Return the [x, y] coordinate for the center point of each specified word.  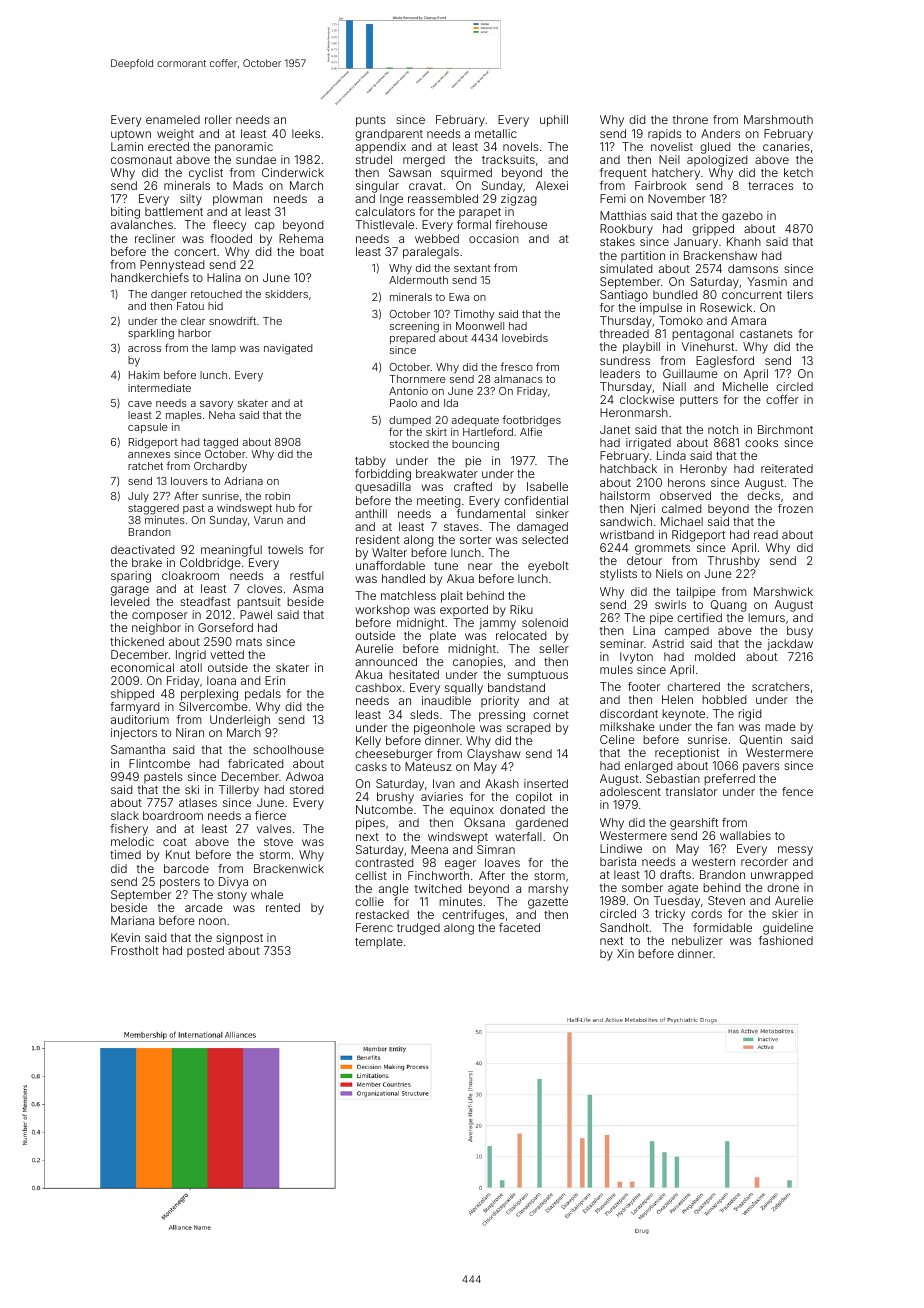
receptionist [687, 754]
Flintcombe [159, 763]
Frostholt [135, 950]
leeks [306, 133]
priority [500, 702]
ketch [798, 172]
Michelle [745, 386]
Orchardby [220, 467]
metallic [496, 133]
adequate [475, 421]
